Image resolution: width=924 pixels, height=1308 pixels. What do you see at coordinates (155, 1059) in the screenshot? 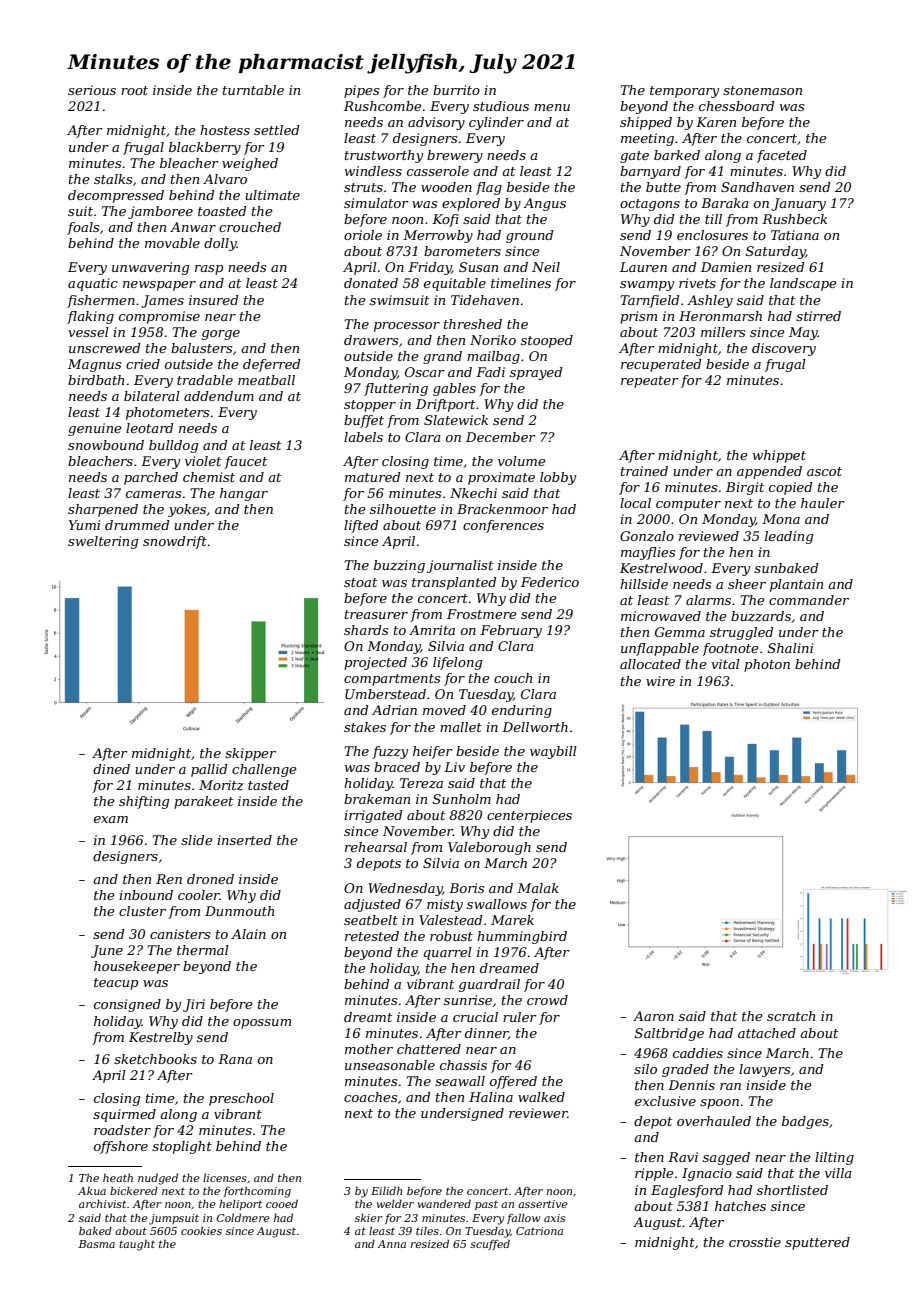
I see `sketchbooks` at bounding box center [155, 1059].
